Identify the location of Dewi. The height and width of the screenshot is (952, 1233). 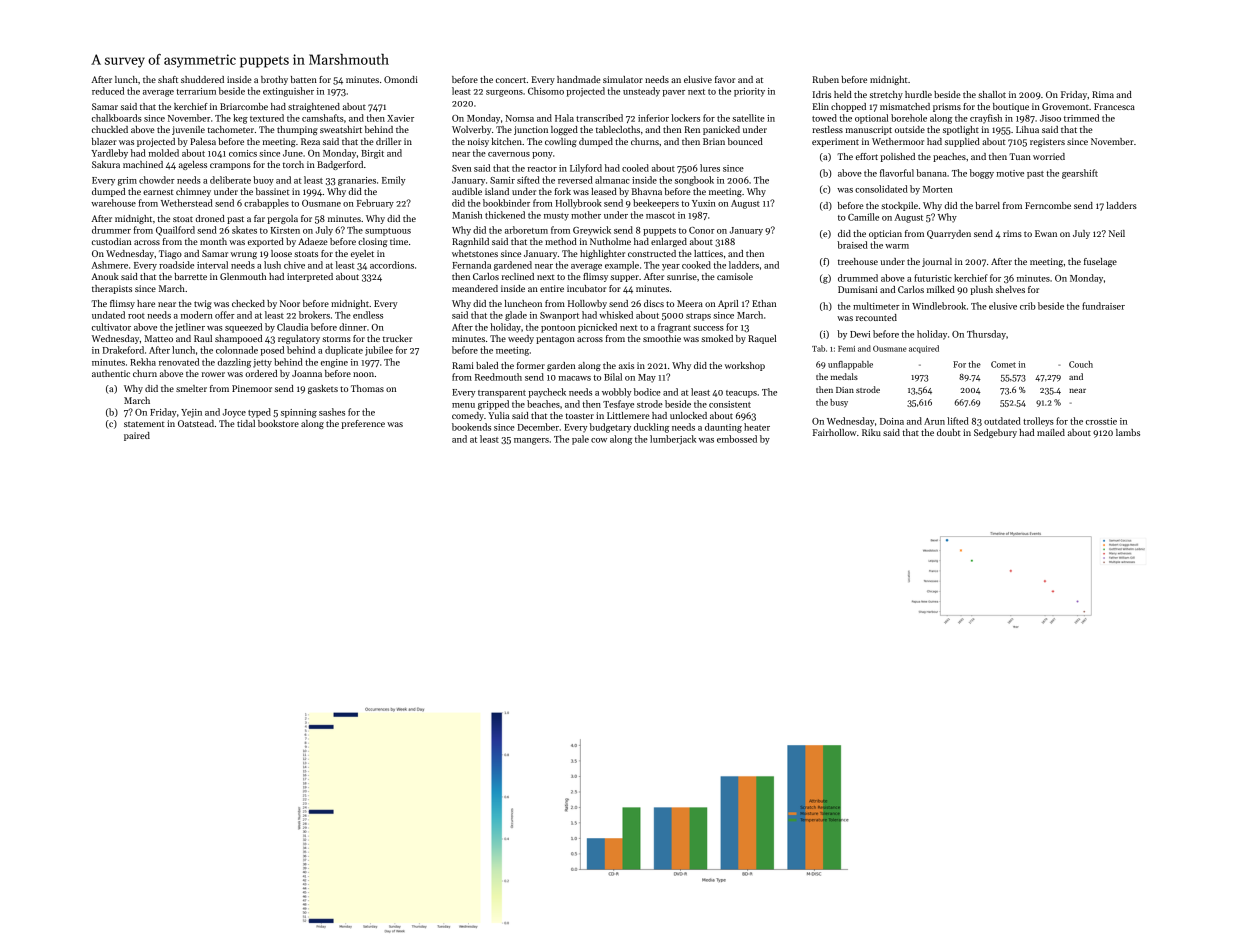
(860, 334).
